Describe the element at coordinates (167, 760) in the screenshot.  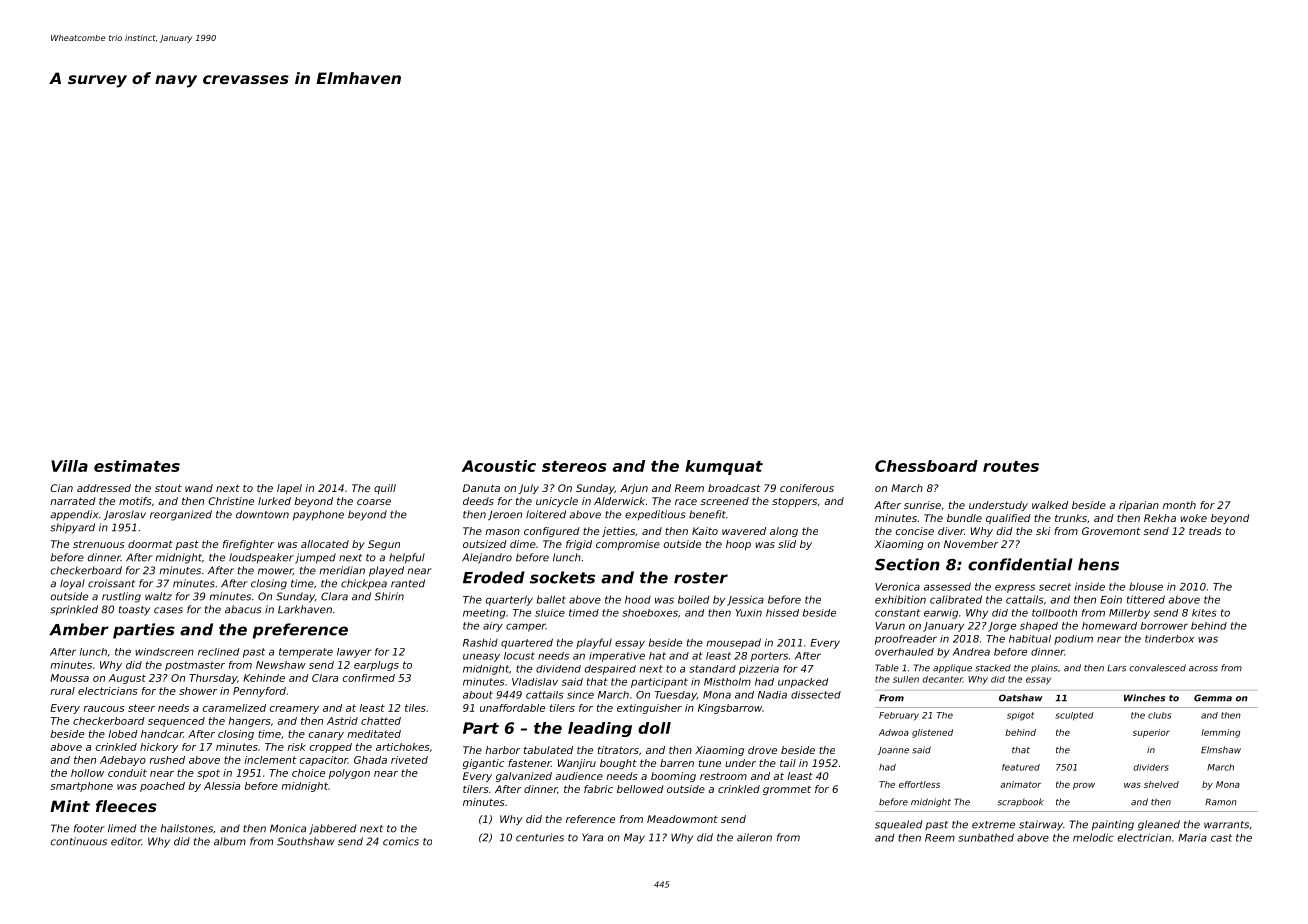
I see `rushed` at that location.
